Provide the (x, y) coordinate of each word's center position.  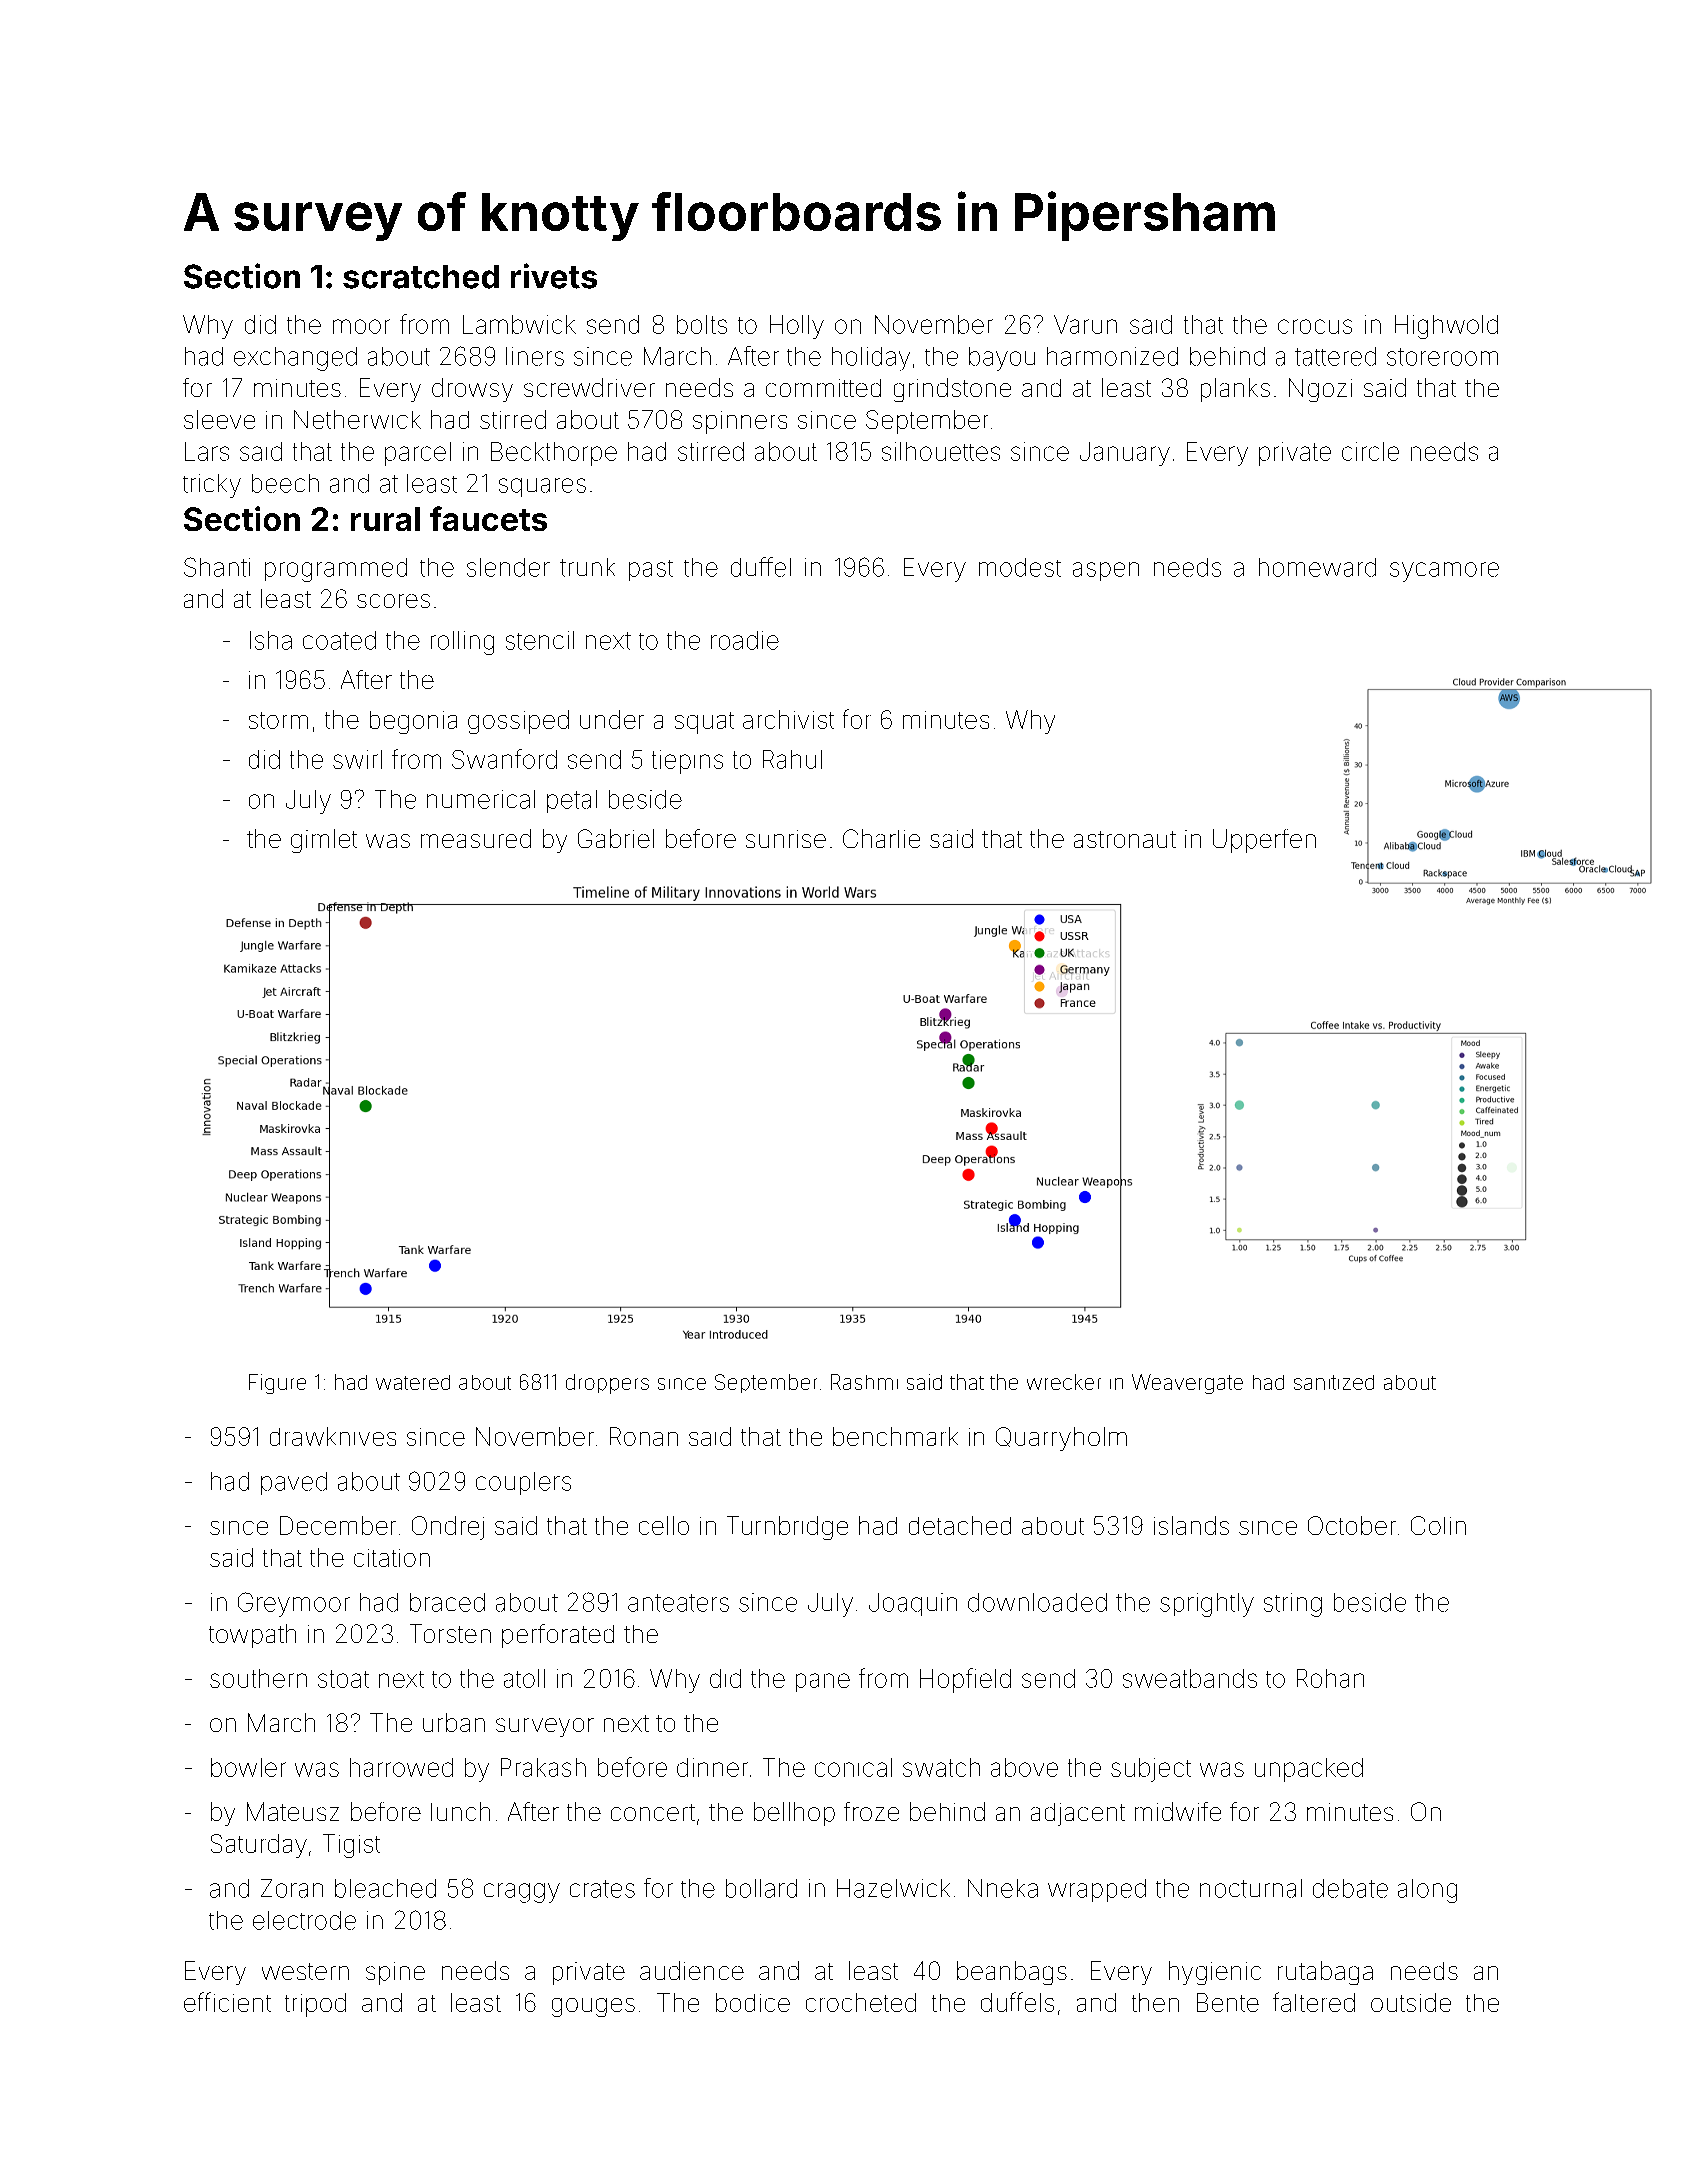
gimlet (324, 841)
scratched (421, 277)
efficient (227, 2002)
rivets (554, 276)
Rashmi (864, 1382)
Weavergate (1187, 1384)
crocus (1315, 326)
